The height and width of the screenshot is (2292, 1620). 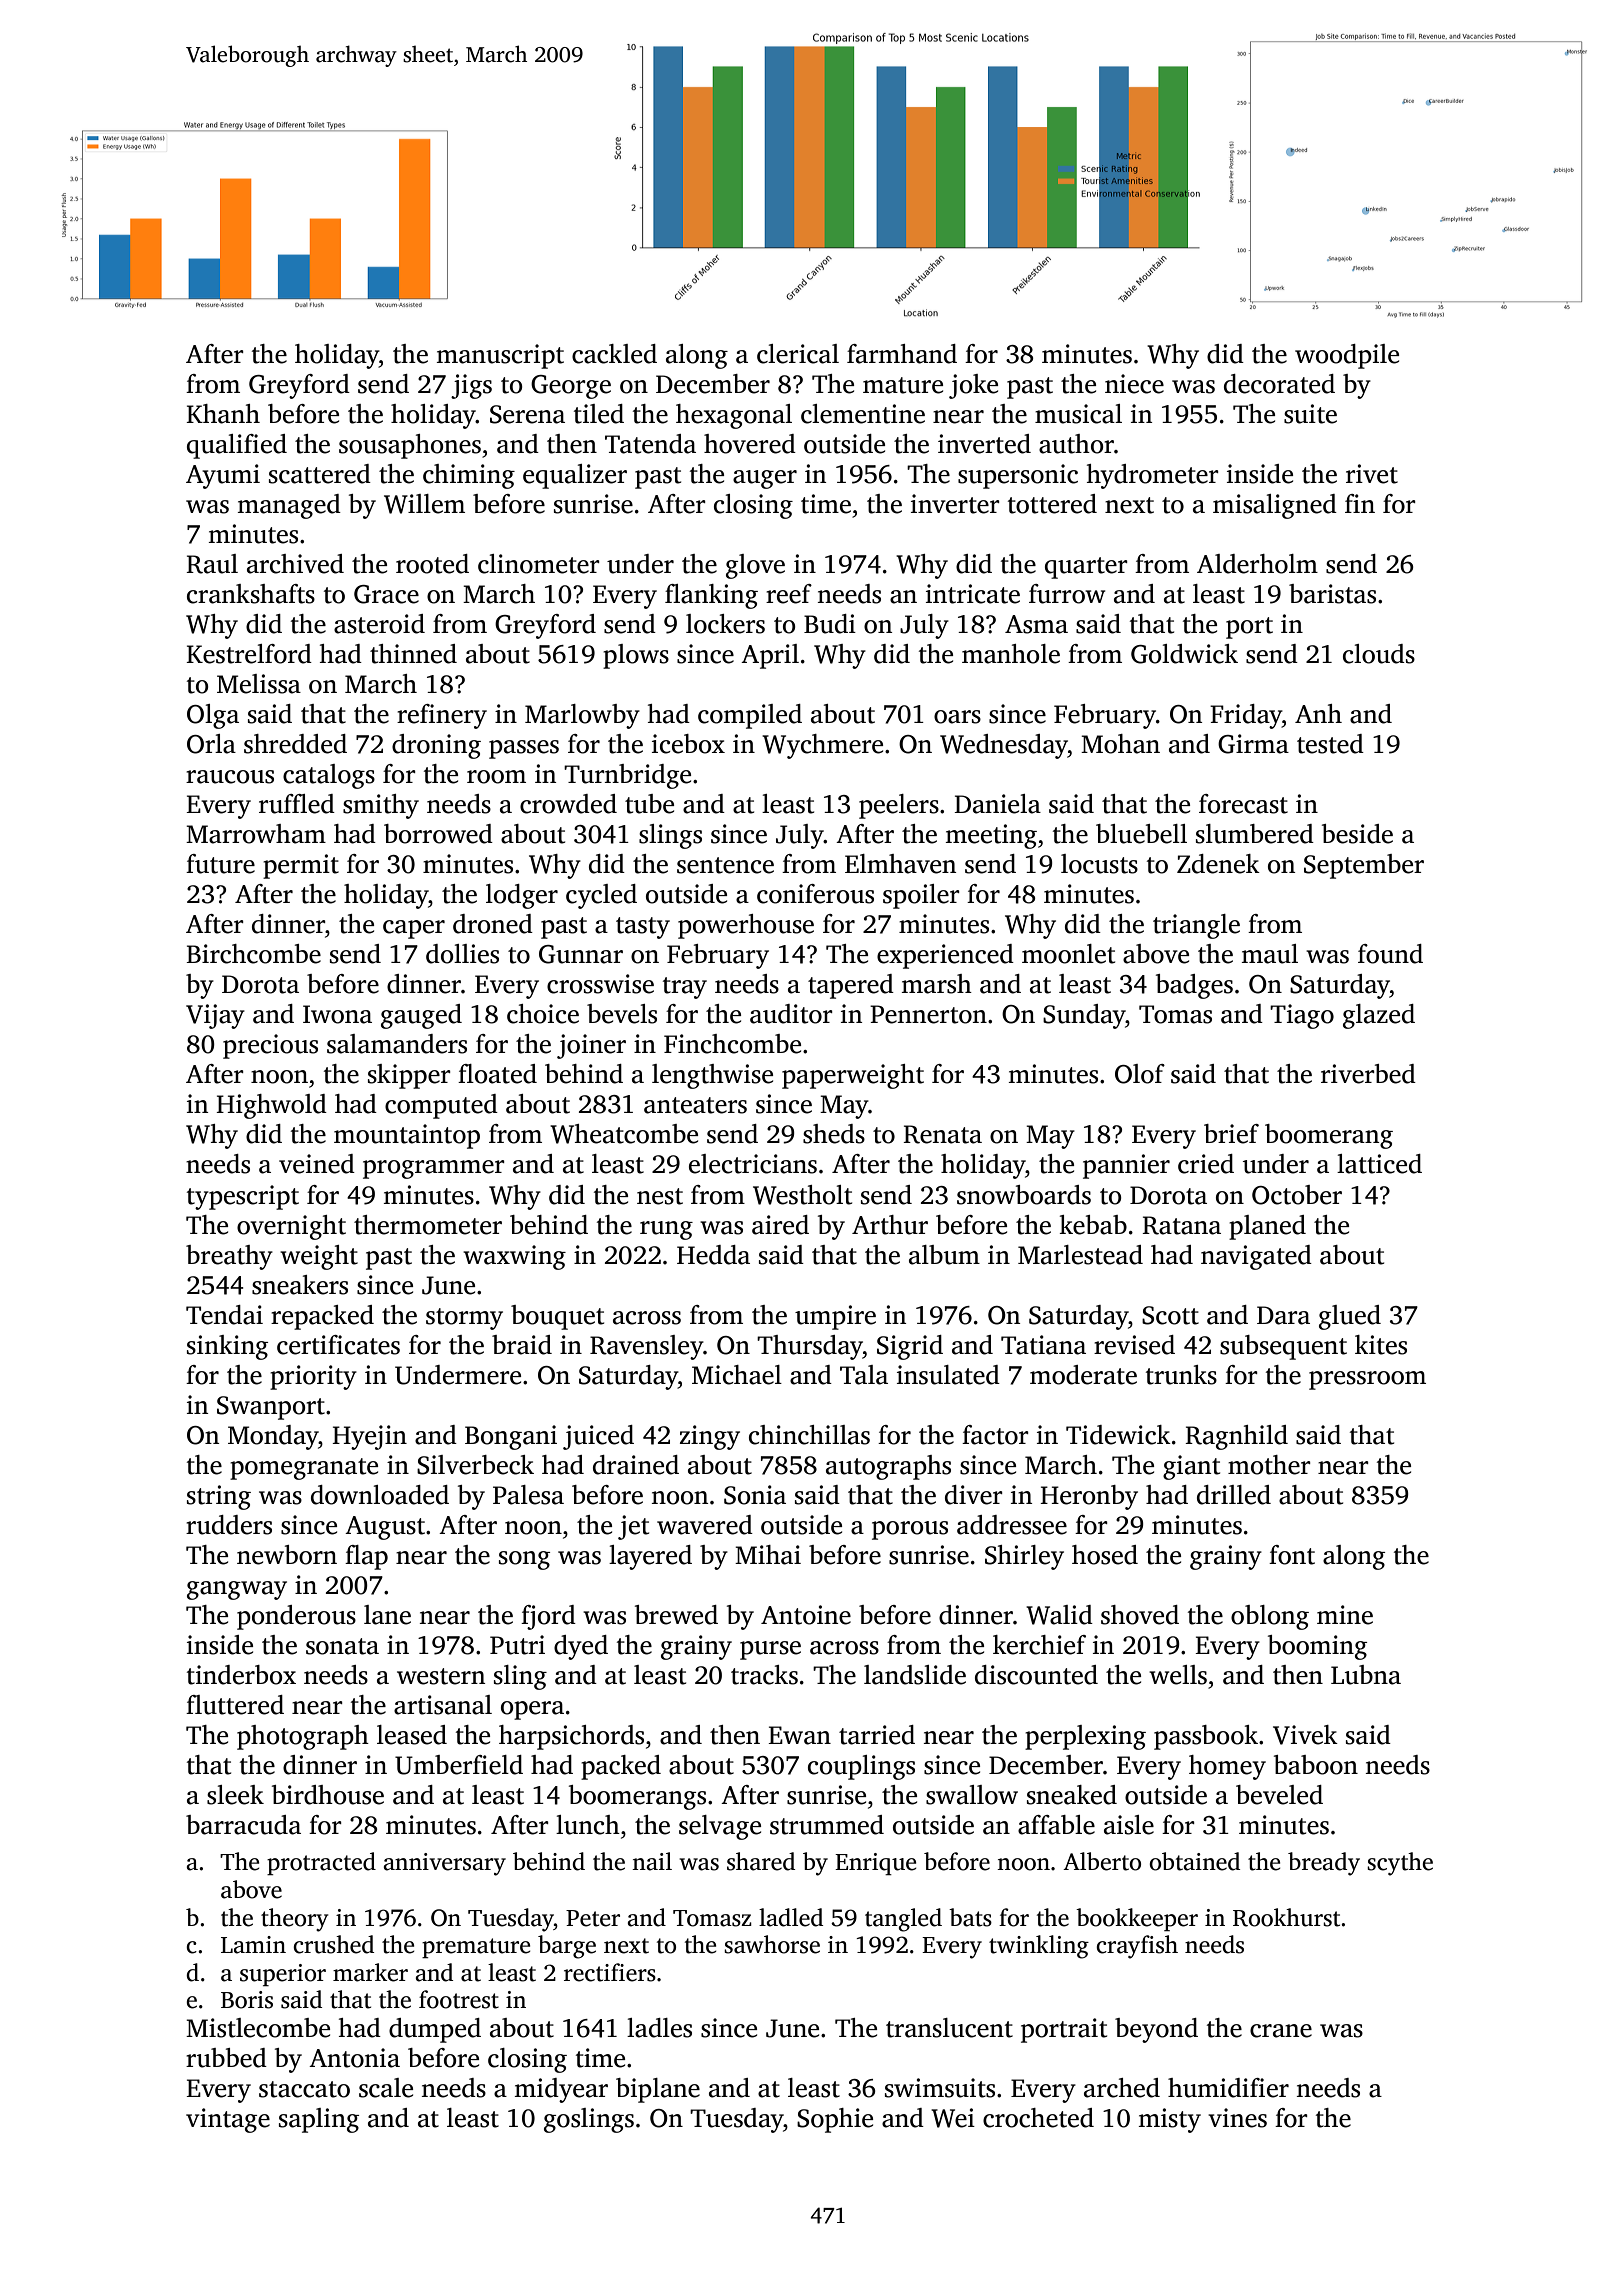 What do you see at coordinates (317, 1164) in the screenshot?
I see `veined` at bounding box center [317, 1164].
